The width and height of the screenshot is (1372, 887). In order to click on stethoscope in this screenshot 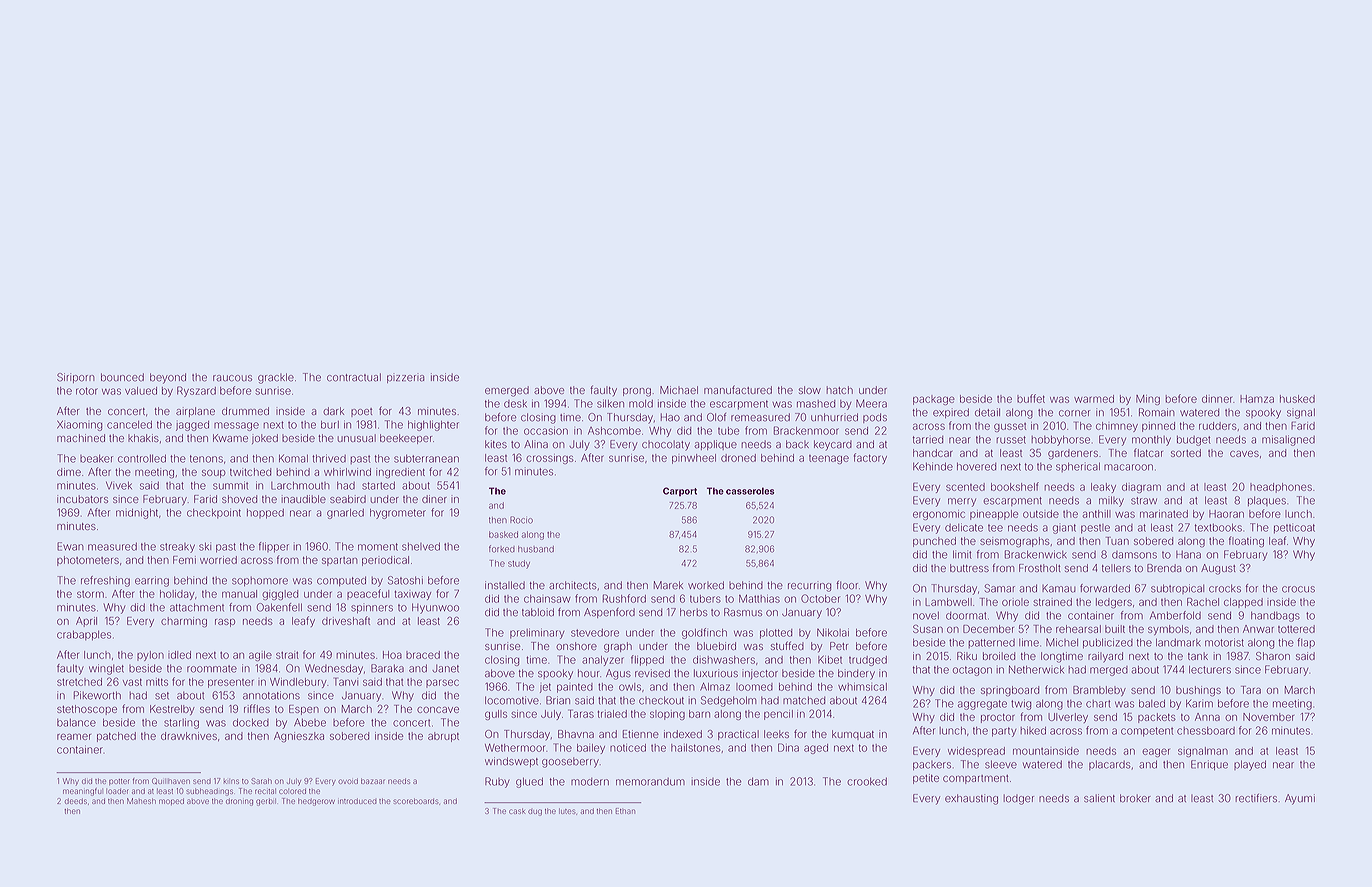, I will do `click(87, 710)`.
